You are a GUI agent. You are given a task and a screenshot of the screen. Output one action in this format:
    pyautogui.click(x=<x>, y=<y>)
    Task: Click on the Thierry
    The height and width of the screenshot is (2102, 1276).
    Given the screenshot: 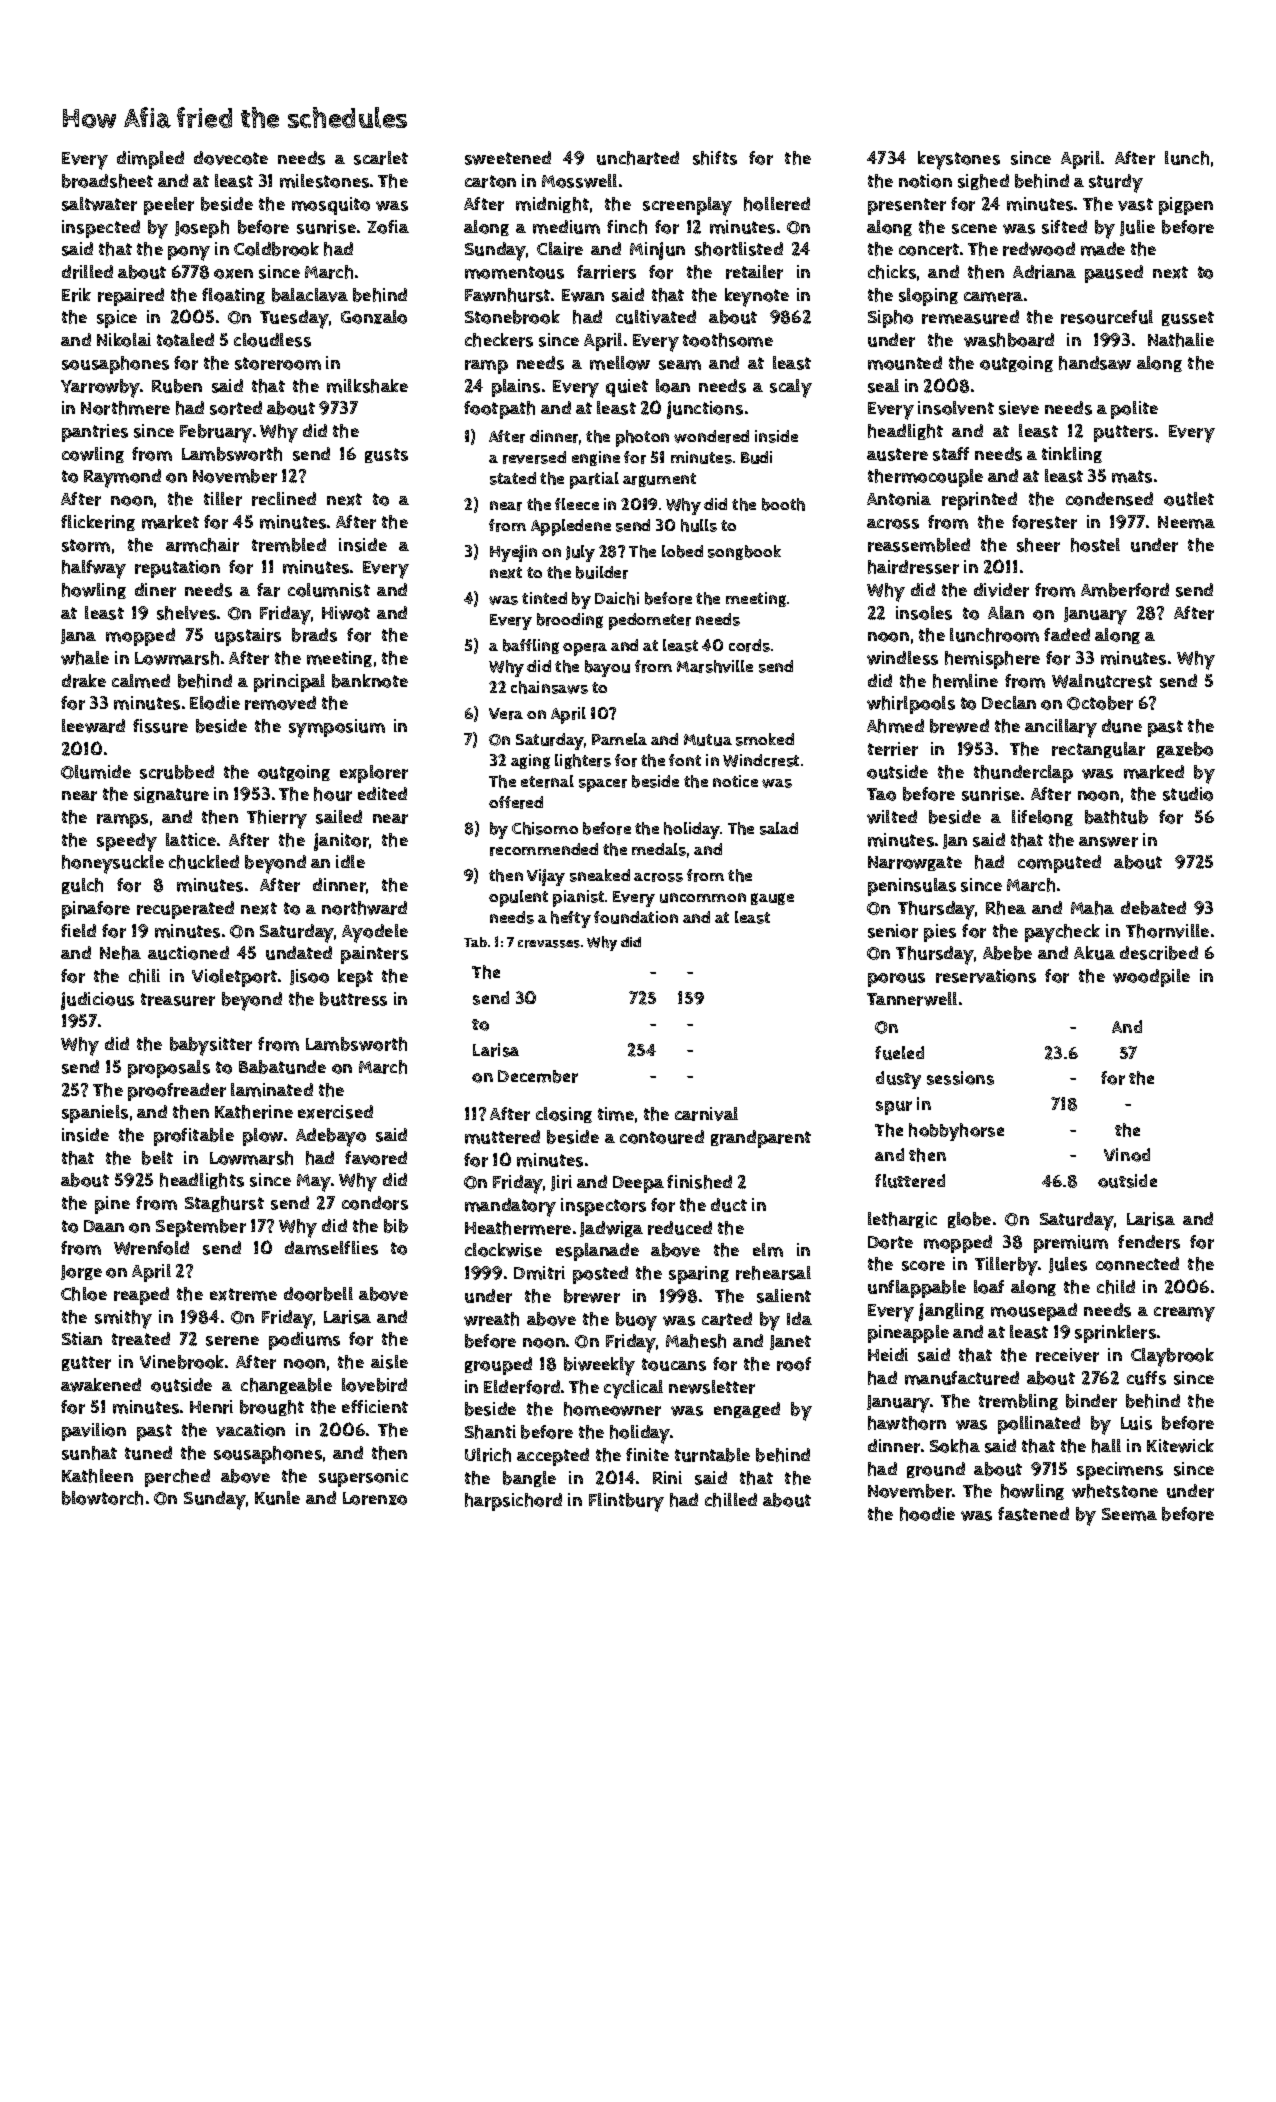 What is the action you would take?
    pyautogui.click(x=277, y=819)
